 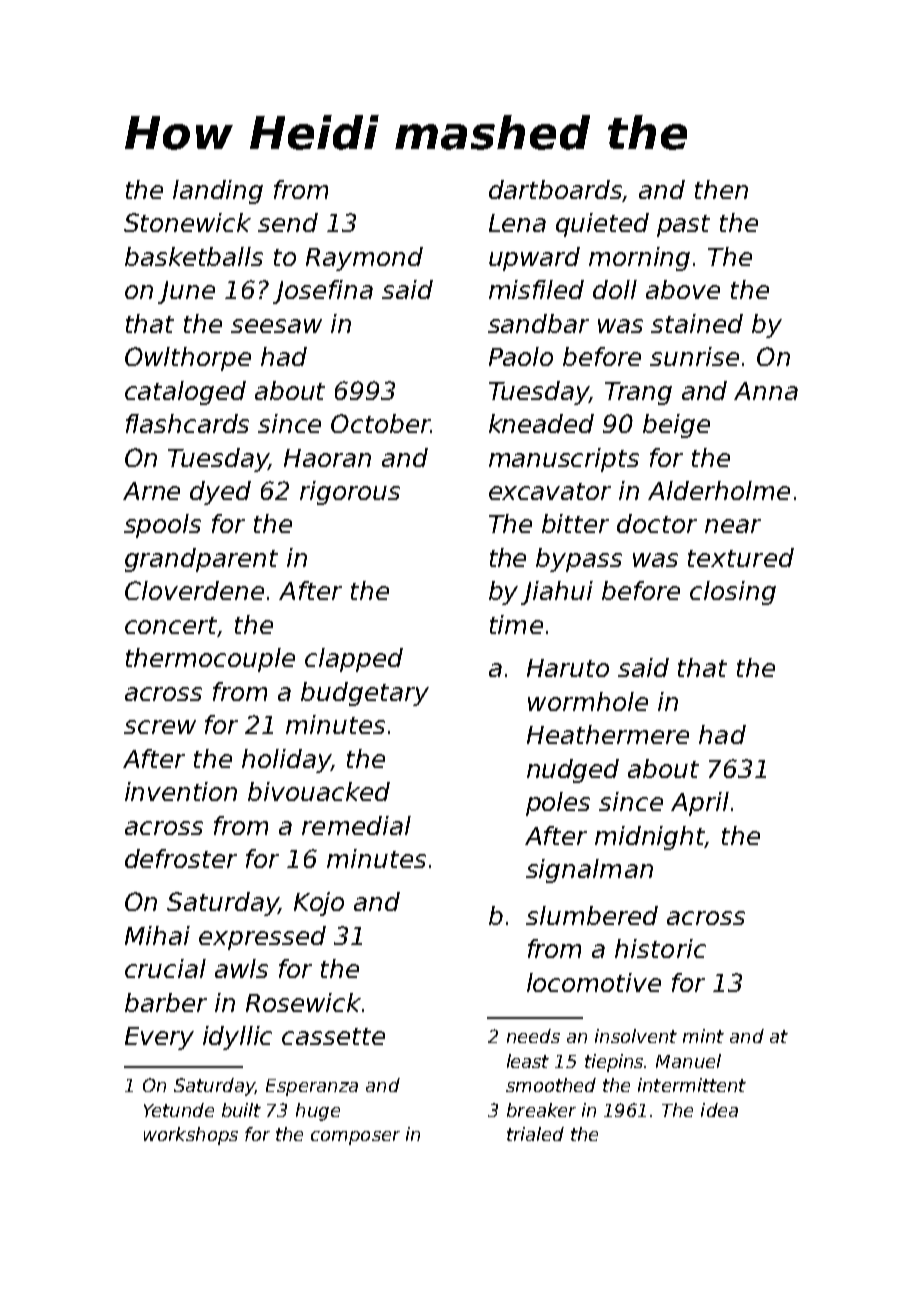 What do you see at coordinates (657, 523) in the screenshot?
I see `doctor` at bounding box center [657, 523].
